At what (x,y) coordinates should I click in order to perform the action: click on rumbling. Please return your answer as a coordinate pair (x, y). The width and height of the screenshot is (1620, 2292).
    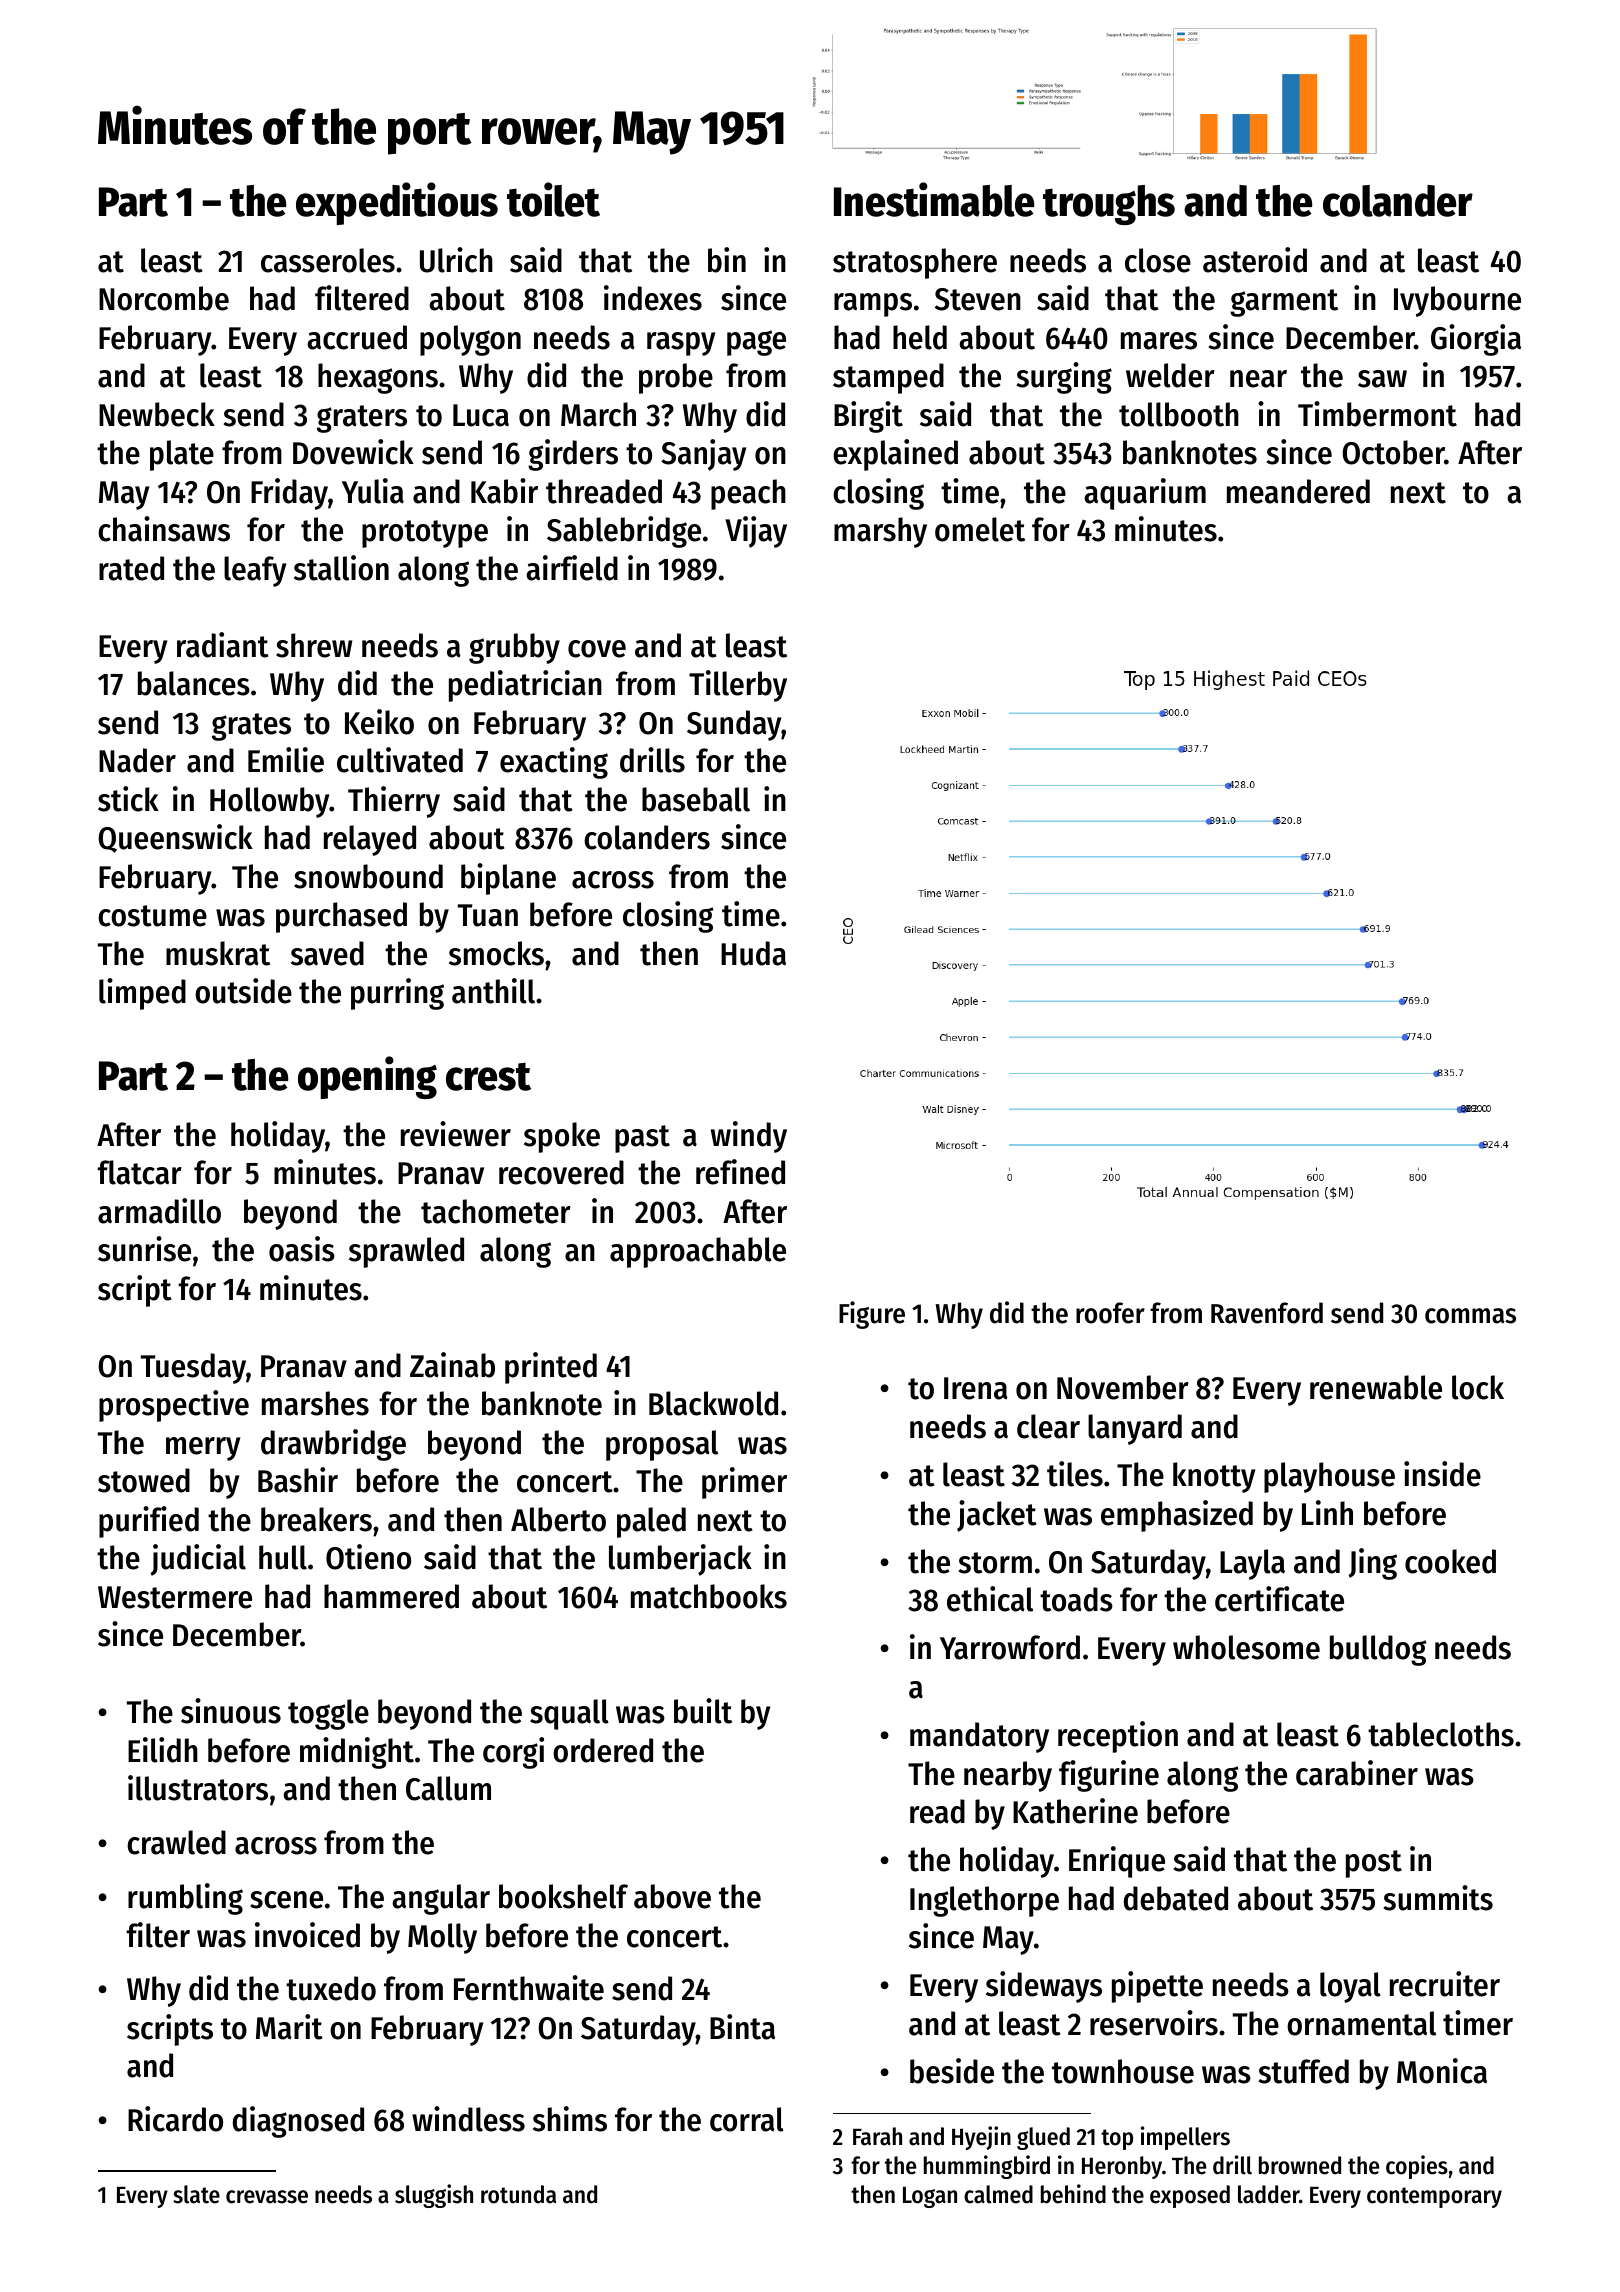
    Looking at the image, I should click on (185, 1899).
